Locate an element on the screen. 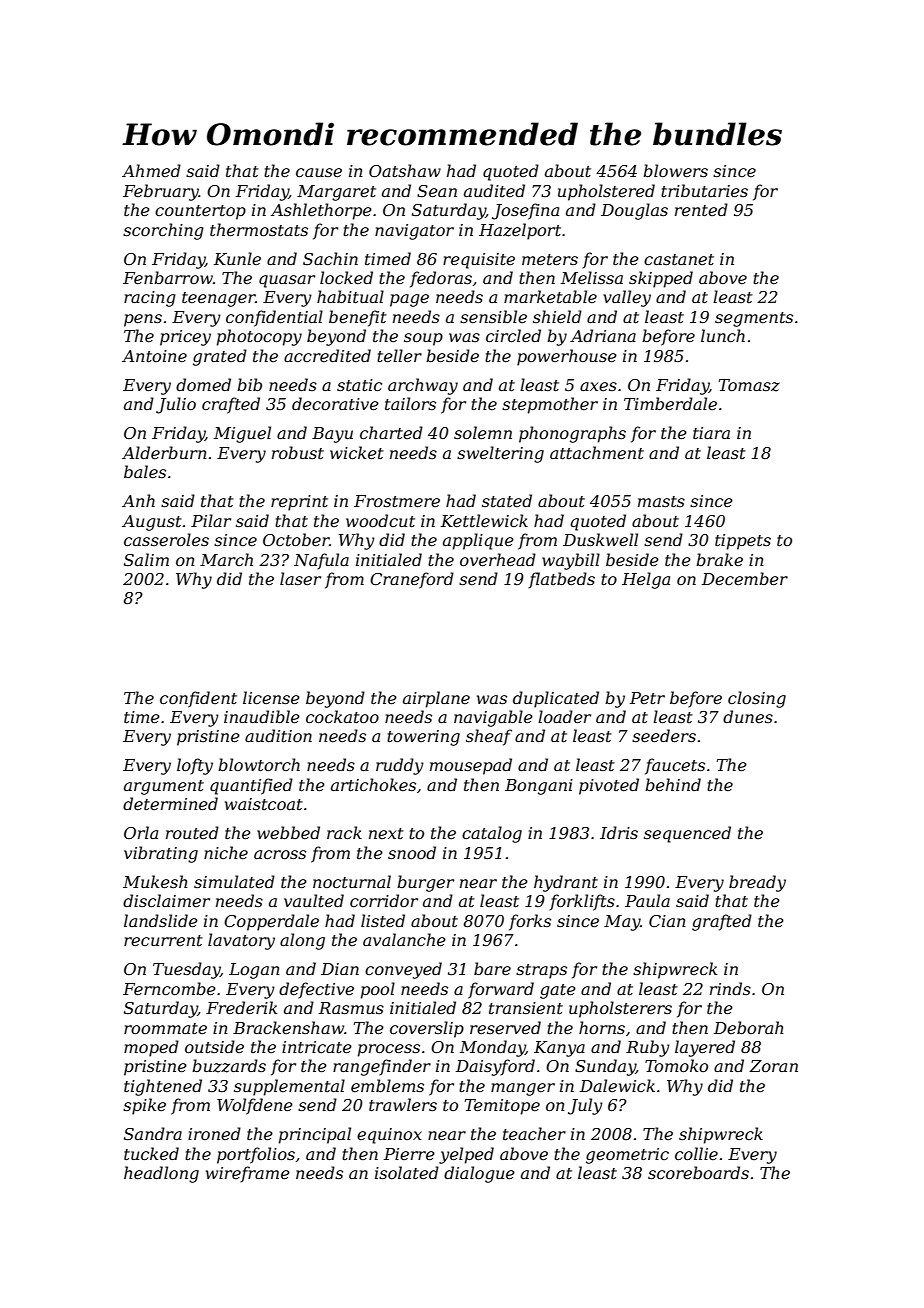 This screenshot has width=924, height=1308. February is located at coordinates (161, 192).
